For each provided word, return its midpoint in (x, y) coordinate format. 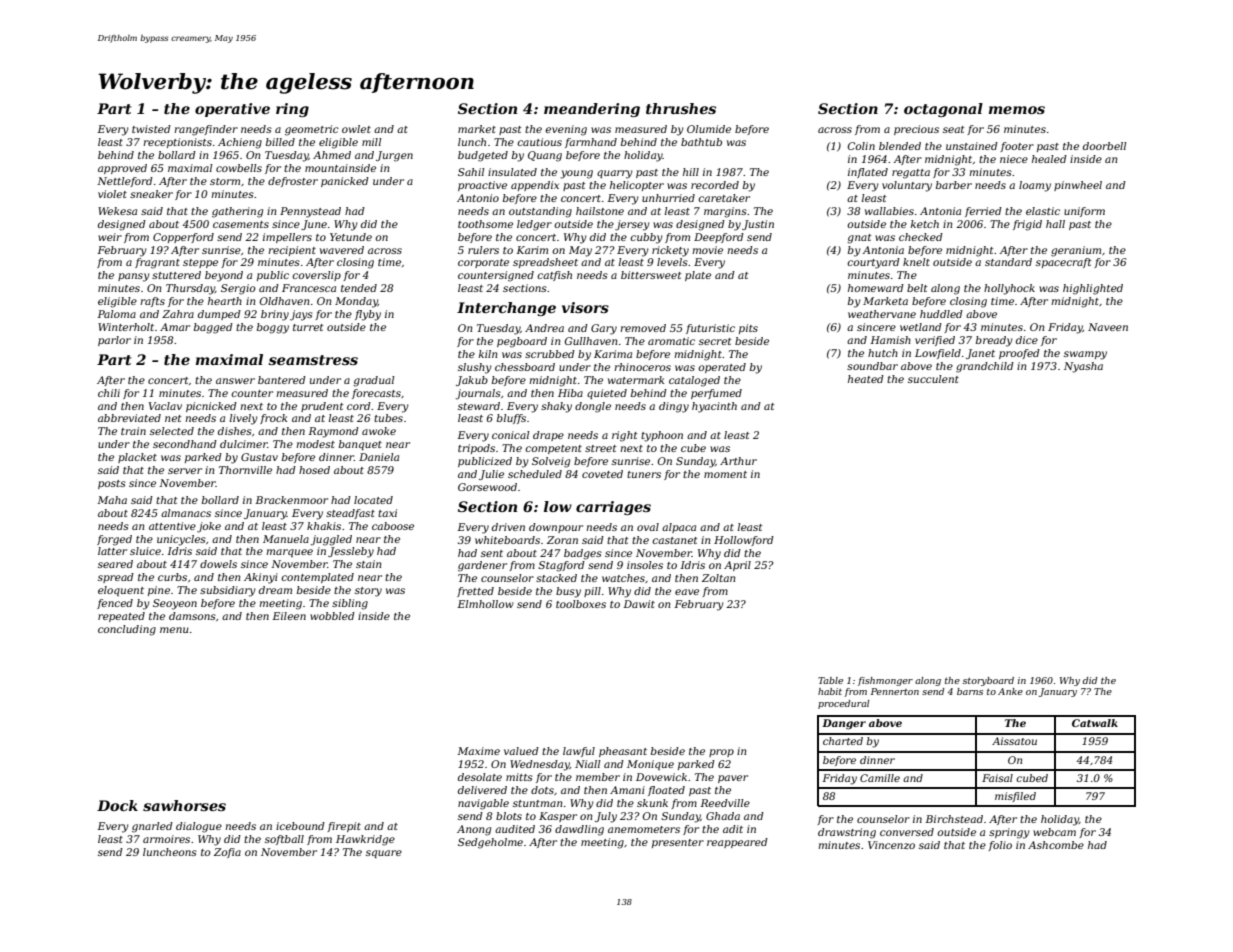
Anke (1010, 691)
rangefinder (206, 130)
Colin (861, 146)
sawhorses (184, 805)
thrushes (681, 108)
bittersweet (651, 275)
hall (1055, 224)
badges (583, 554)
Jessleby (351, 552)
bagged (213, 328)
